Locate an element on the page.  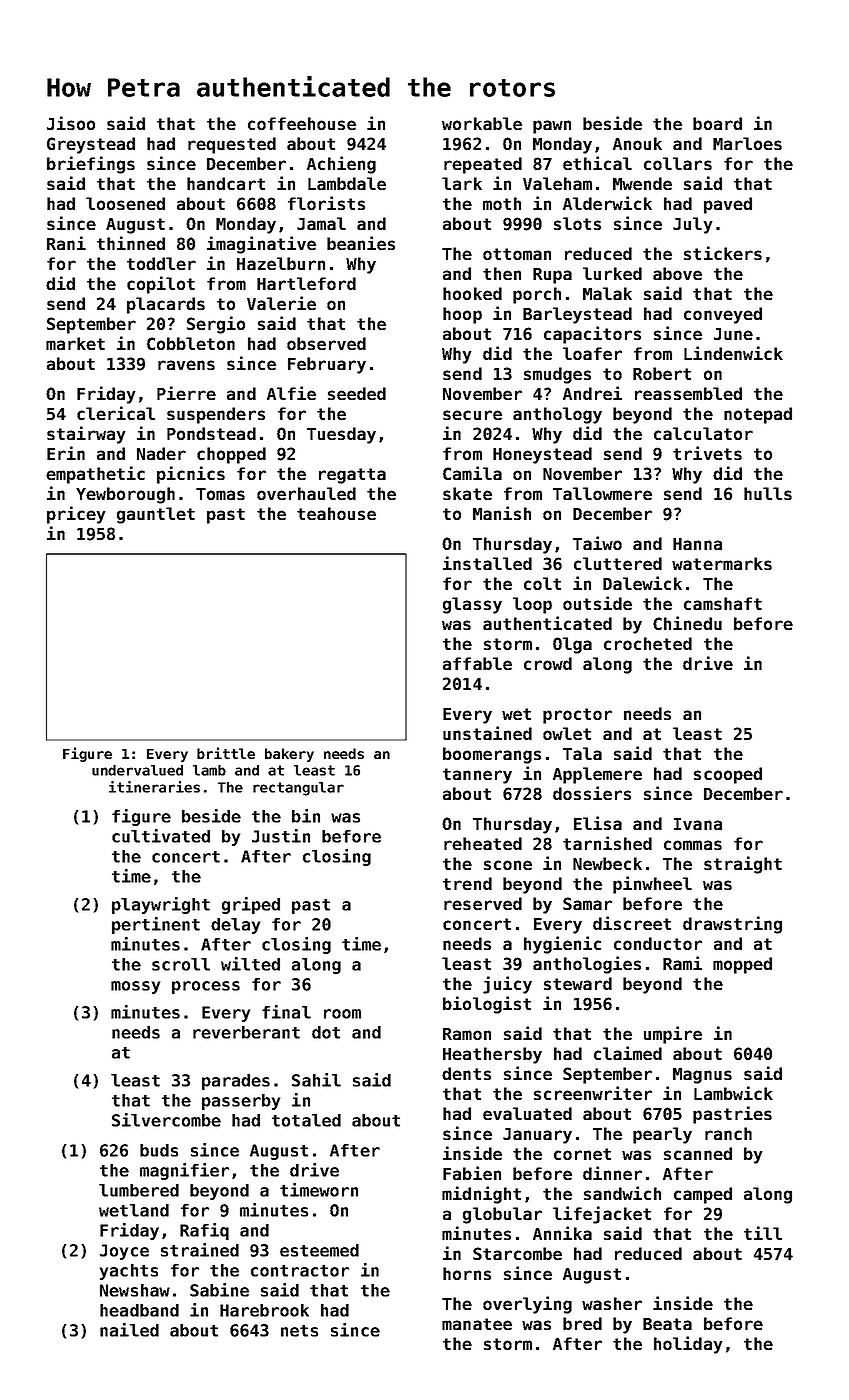
coffeehouse is located at coordinates (302, 123).
